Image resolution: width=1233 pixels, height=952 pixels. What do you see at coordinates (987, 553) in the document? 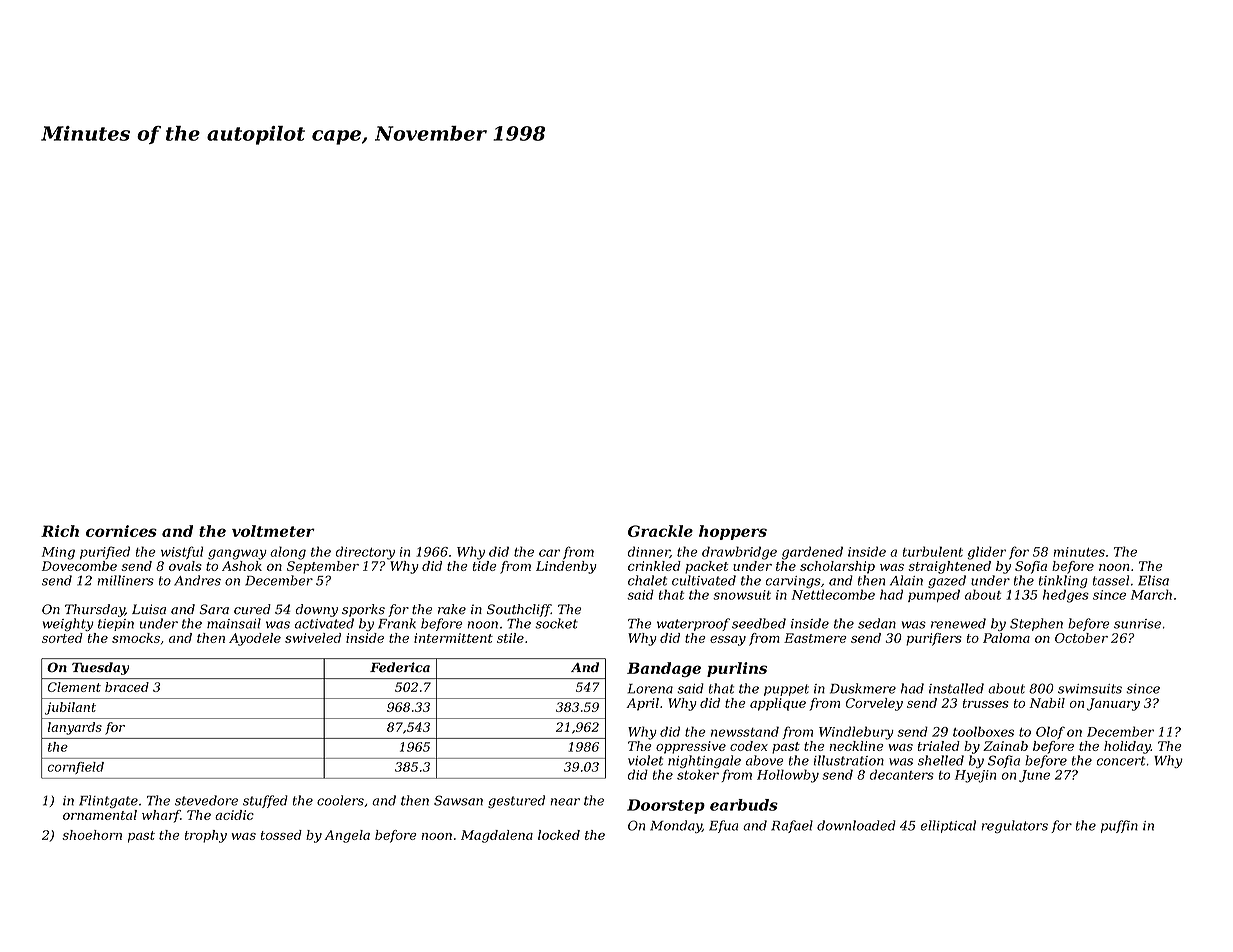
I see `glider` at bounding box center [987, 553].
